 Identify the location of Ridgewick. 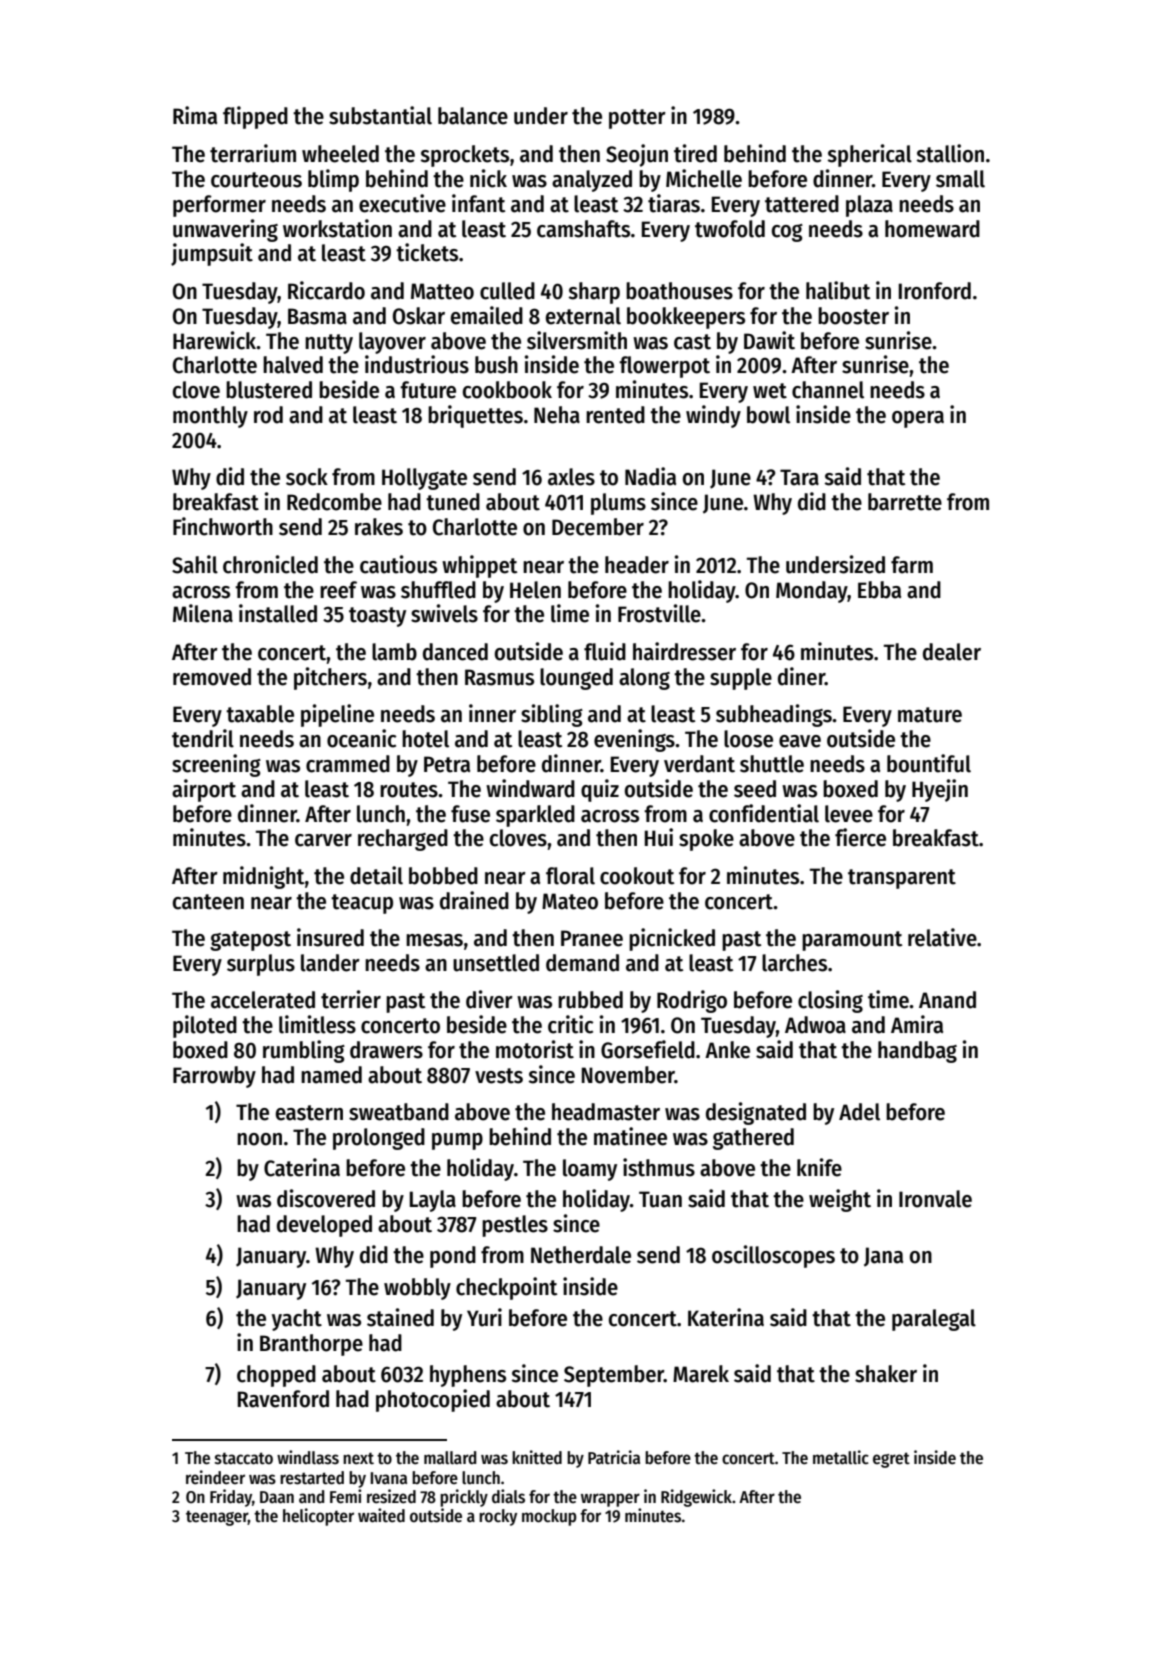
(696, 1498).
